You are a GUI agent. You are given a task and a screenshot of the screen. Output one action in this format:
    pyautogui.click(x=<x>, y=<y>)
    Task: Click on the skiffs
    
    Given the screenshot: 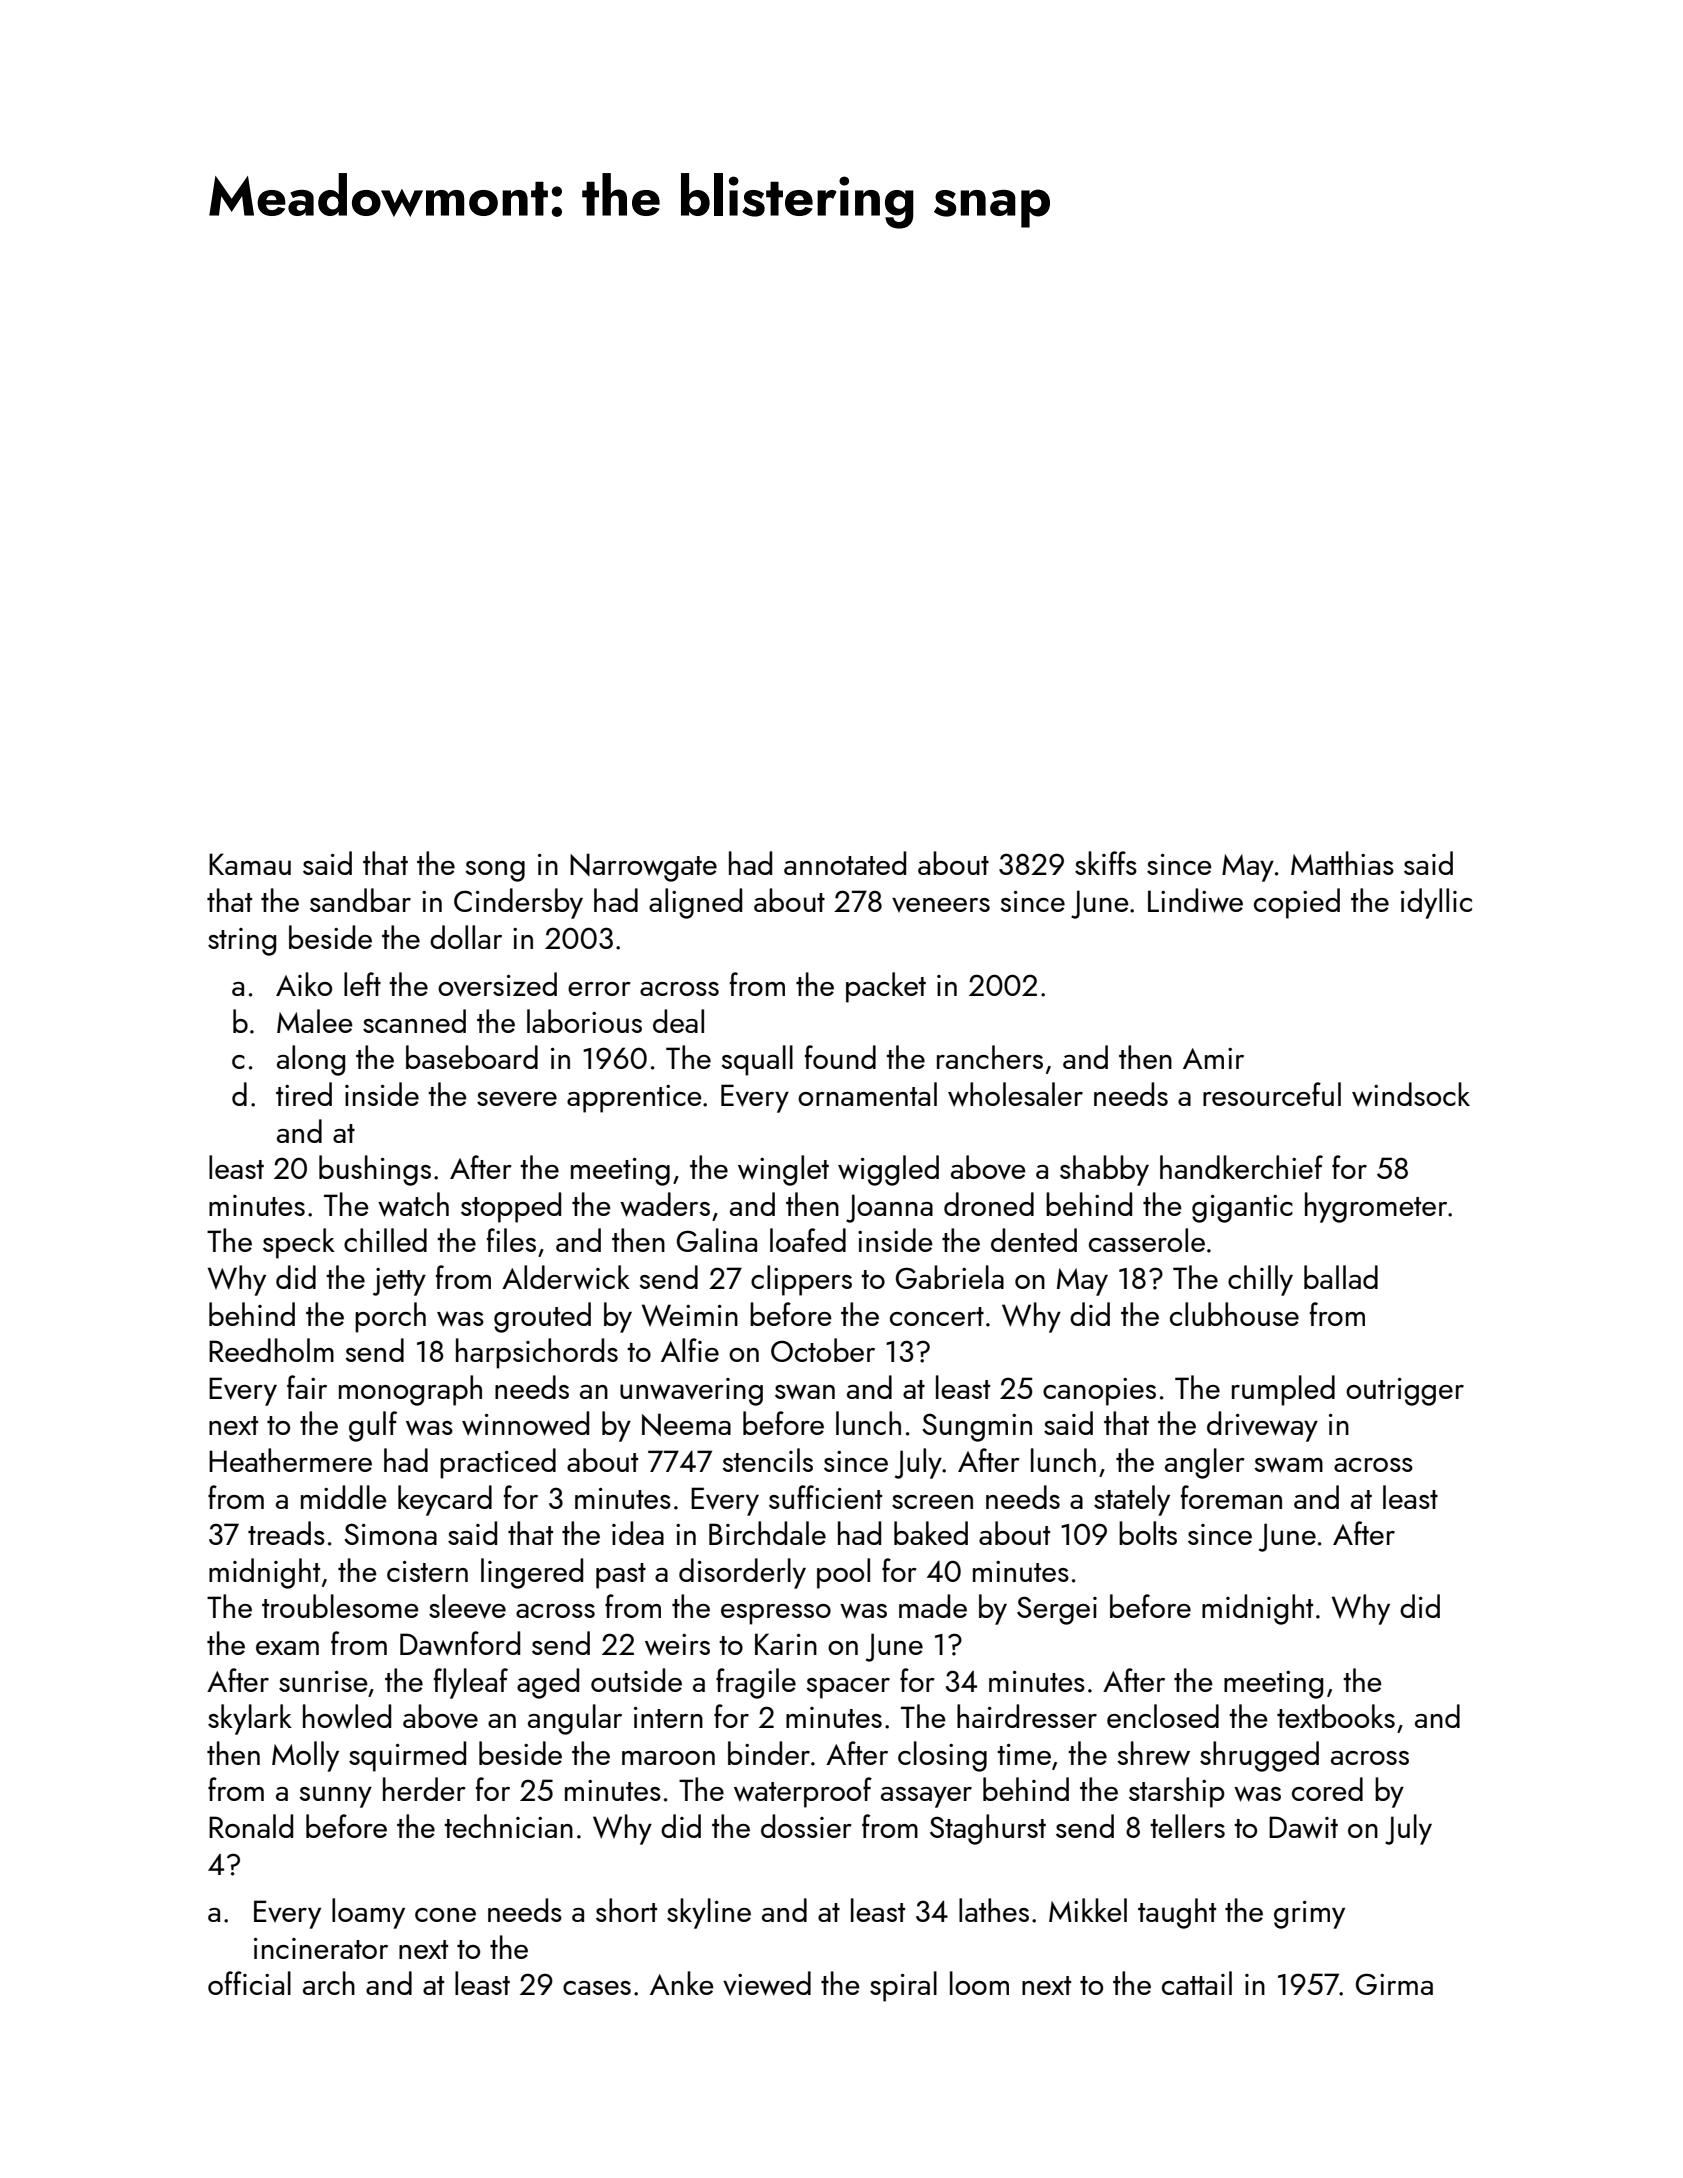 What is the action you would take?
    pyautogui.click(x=1106, y=863)
